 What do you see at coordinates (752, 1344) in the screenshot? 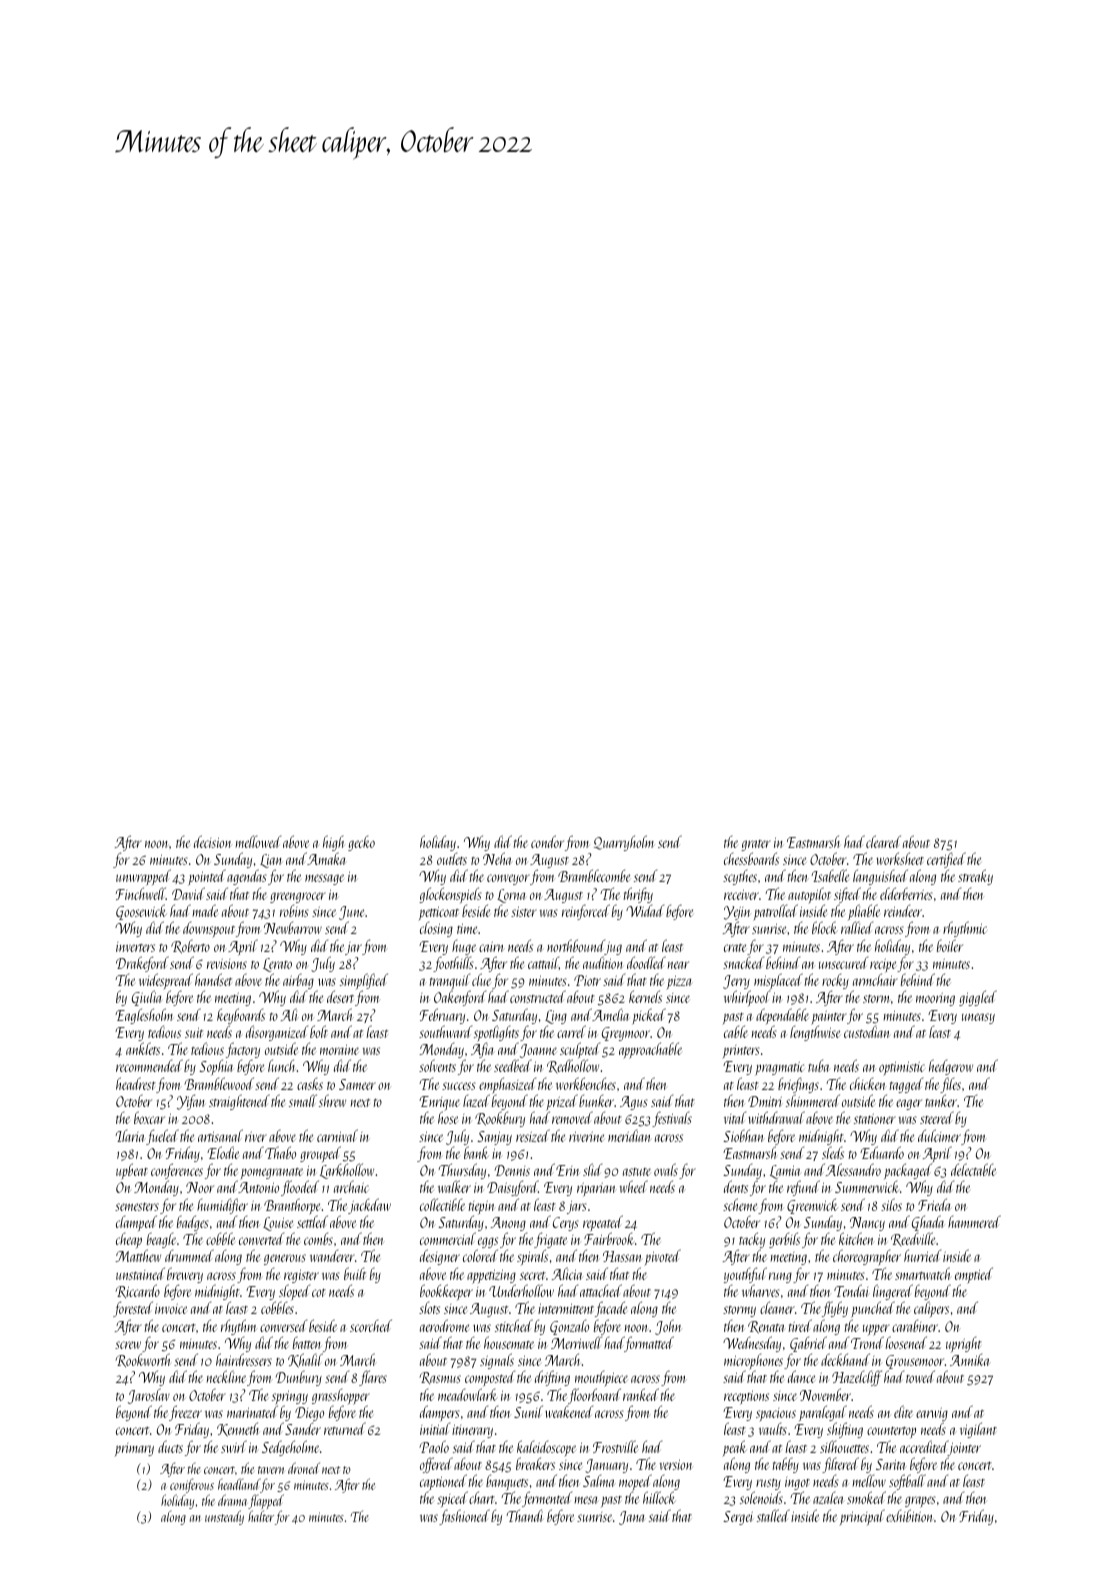
I see `Wednesday` at bounding box center [752, 1344].
